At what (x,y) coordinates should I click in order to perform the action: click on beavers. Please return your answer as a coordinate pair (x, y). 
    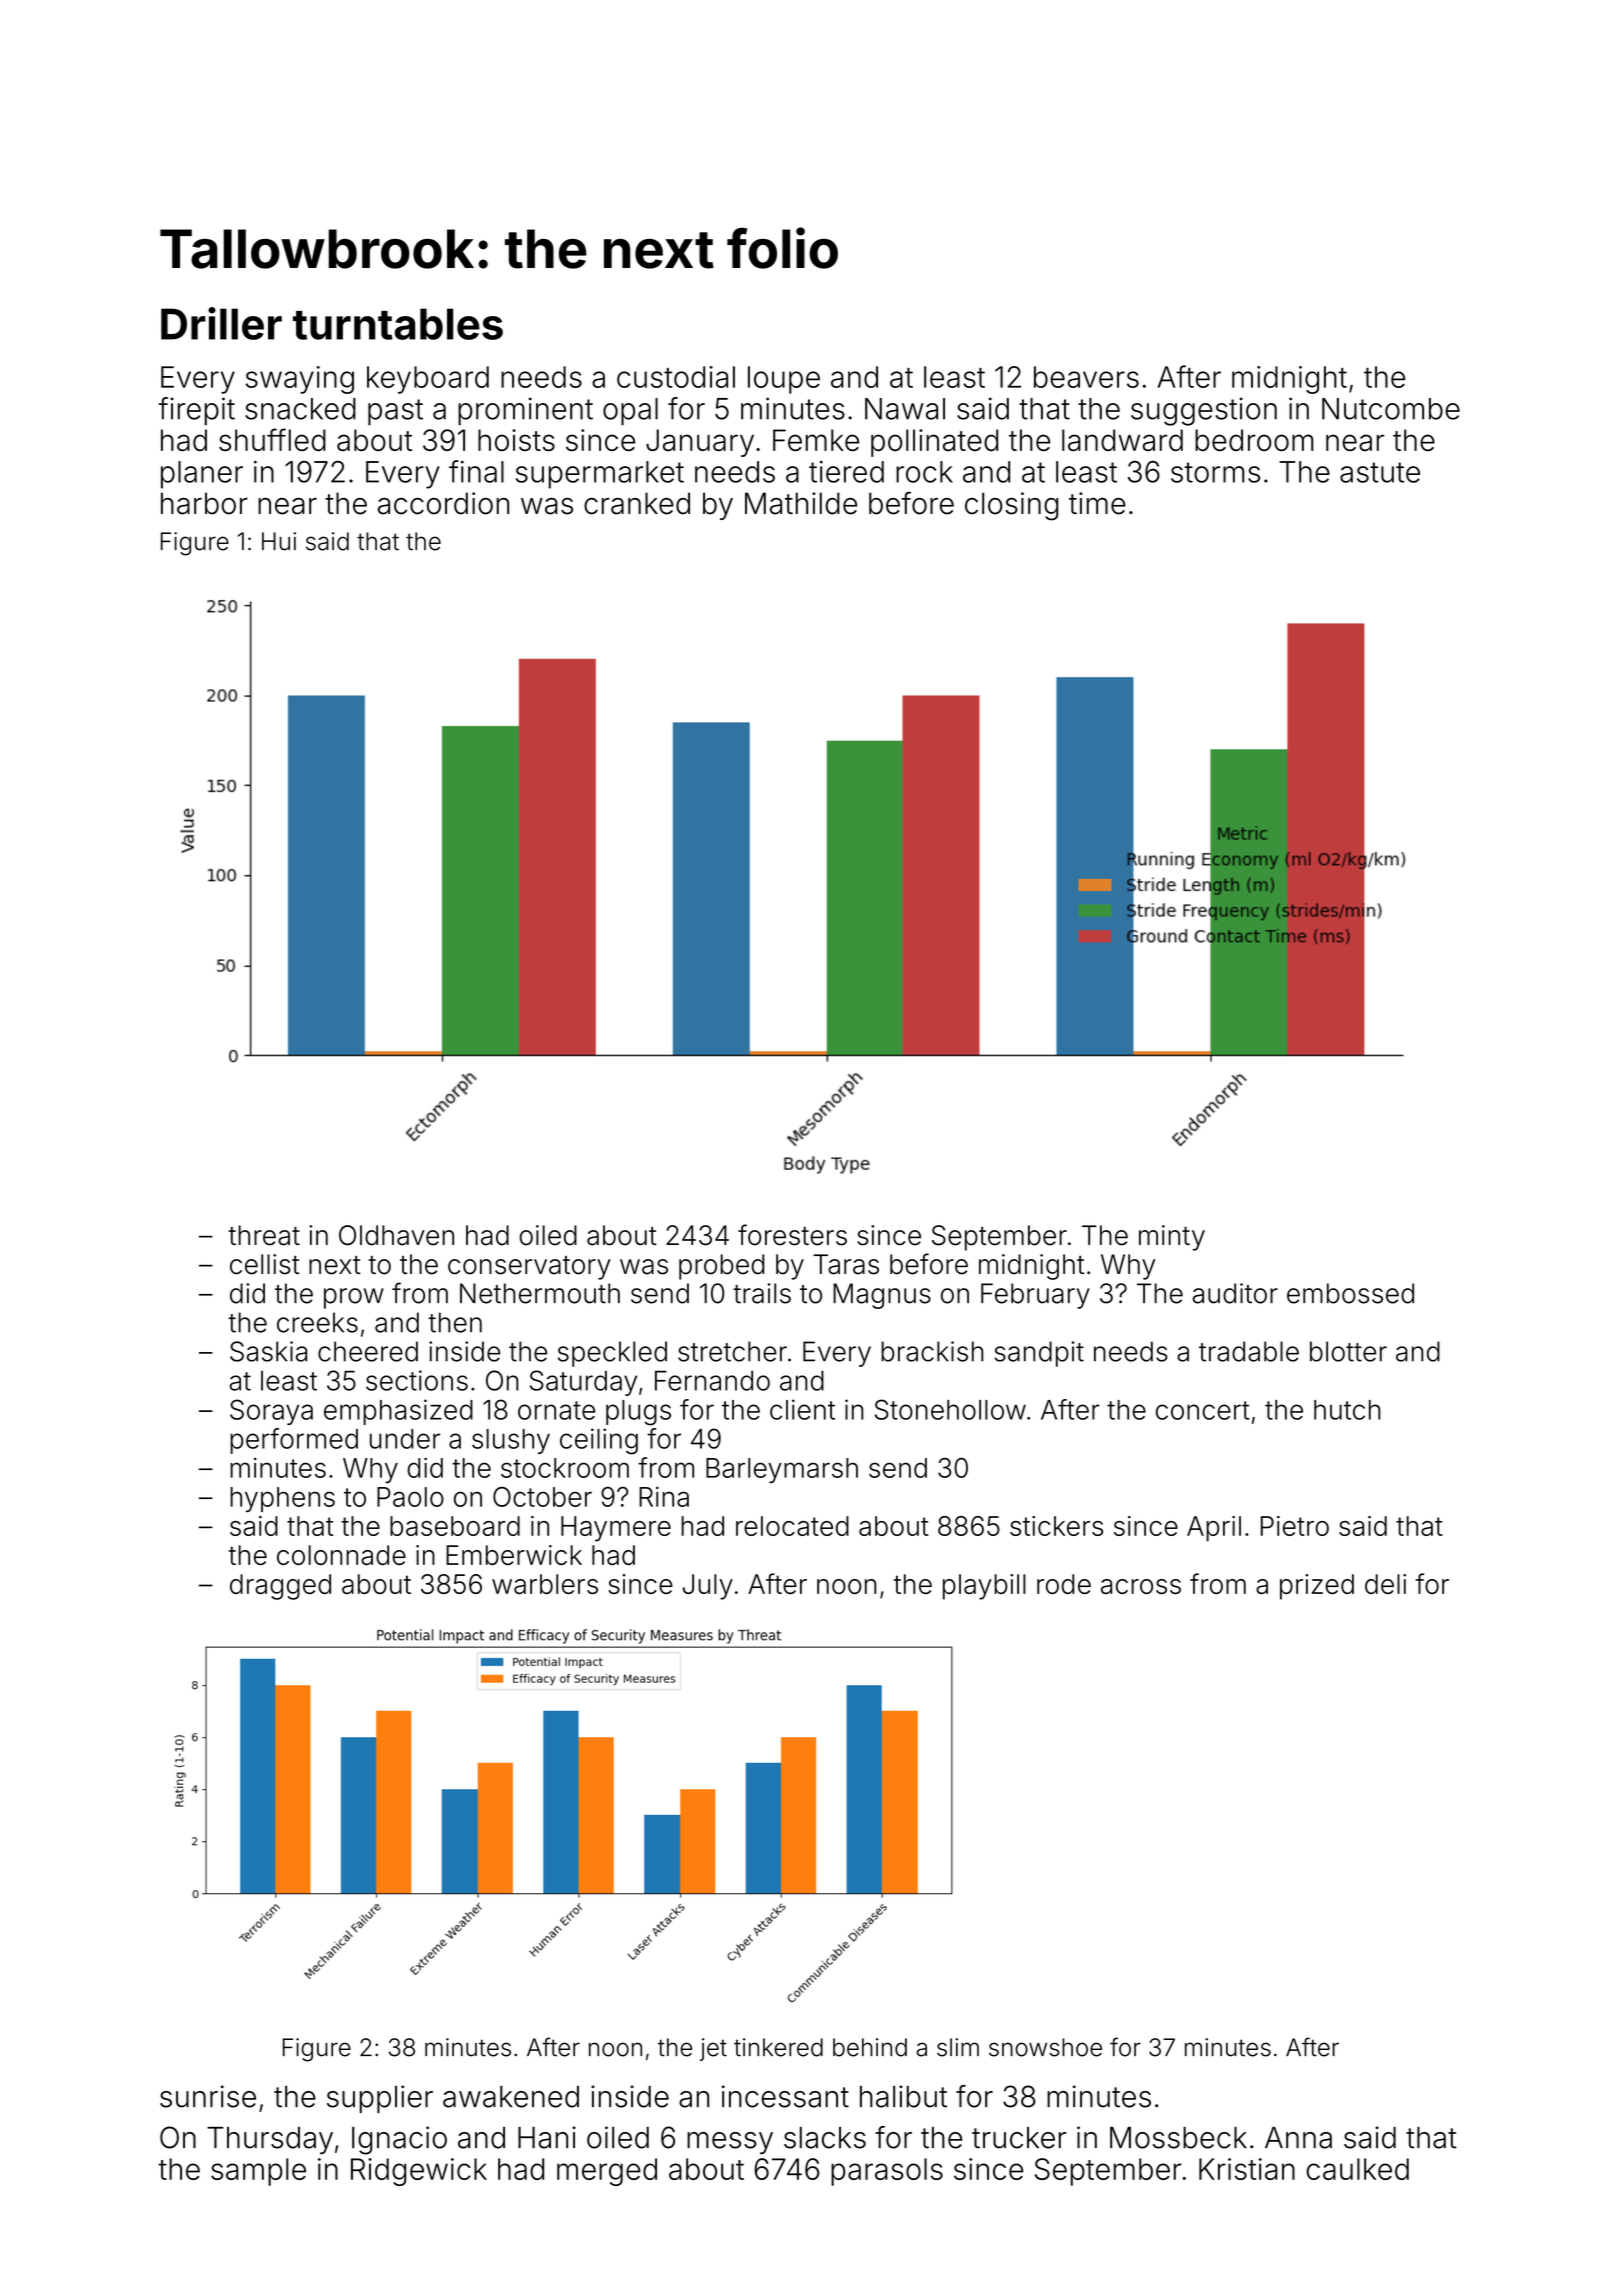
    Looking at the image, I should click on (1086, 377).
